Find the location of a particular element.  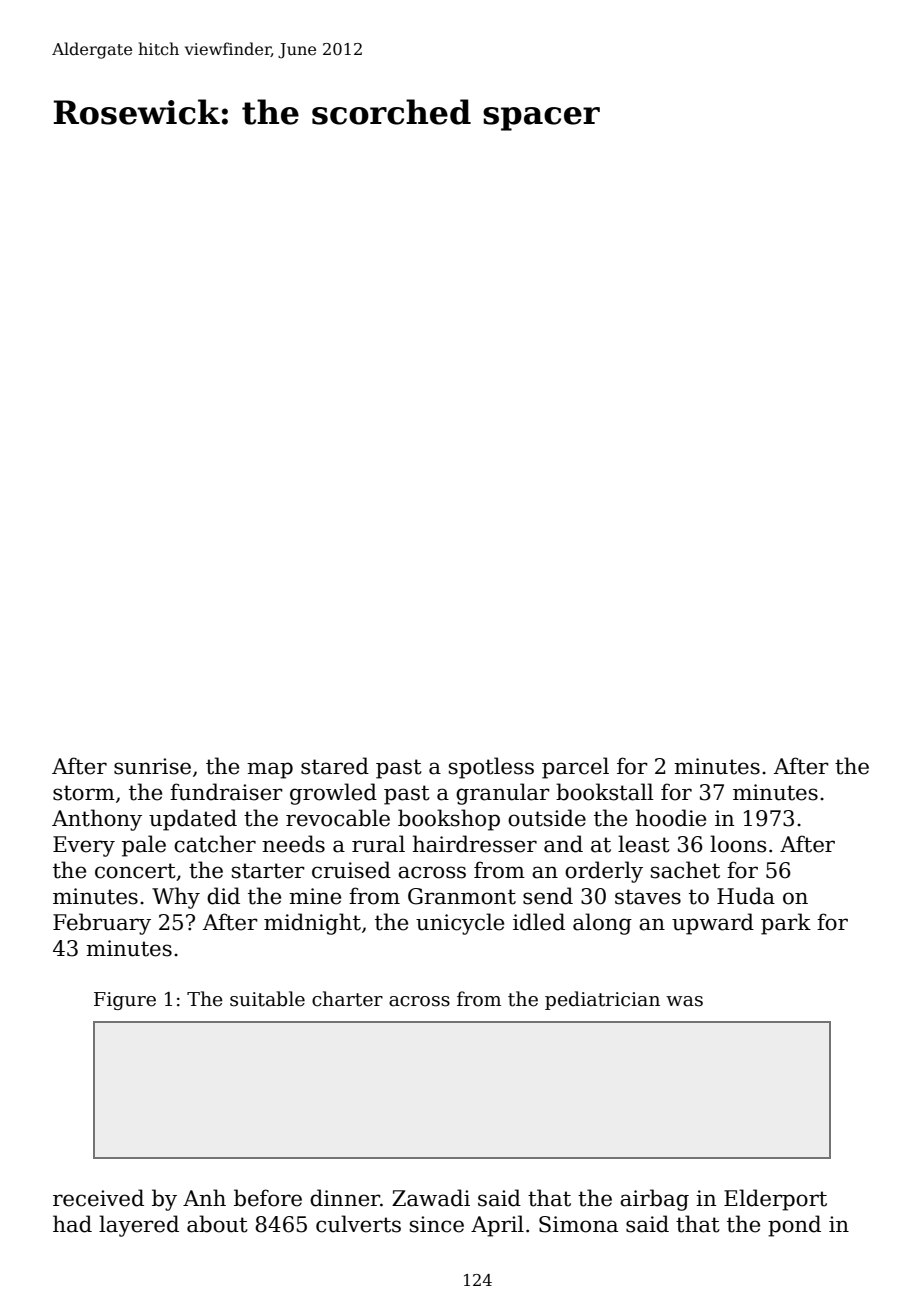

pond is located at coordinates (794, 1226).
